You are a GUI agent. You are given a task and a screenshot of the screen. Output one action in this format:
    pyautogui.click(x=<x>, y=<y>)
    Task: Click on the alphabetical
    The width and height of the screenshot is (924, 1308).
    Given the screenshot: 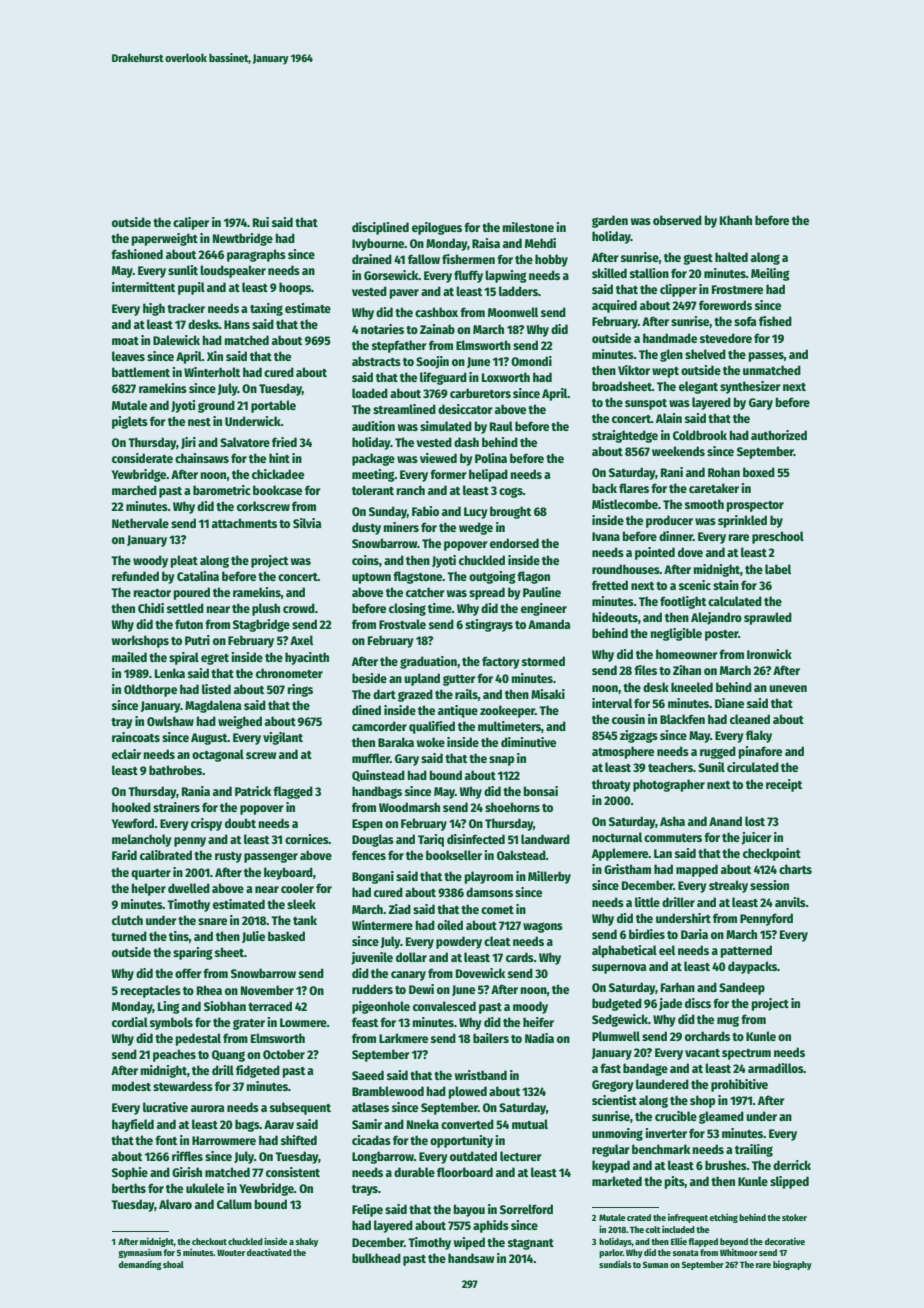 What is the action you would take?
    pyautogui.click(x=624, y=951)
